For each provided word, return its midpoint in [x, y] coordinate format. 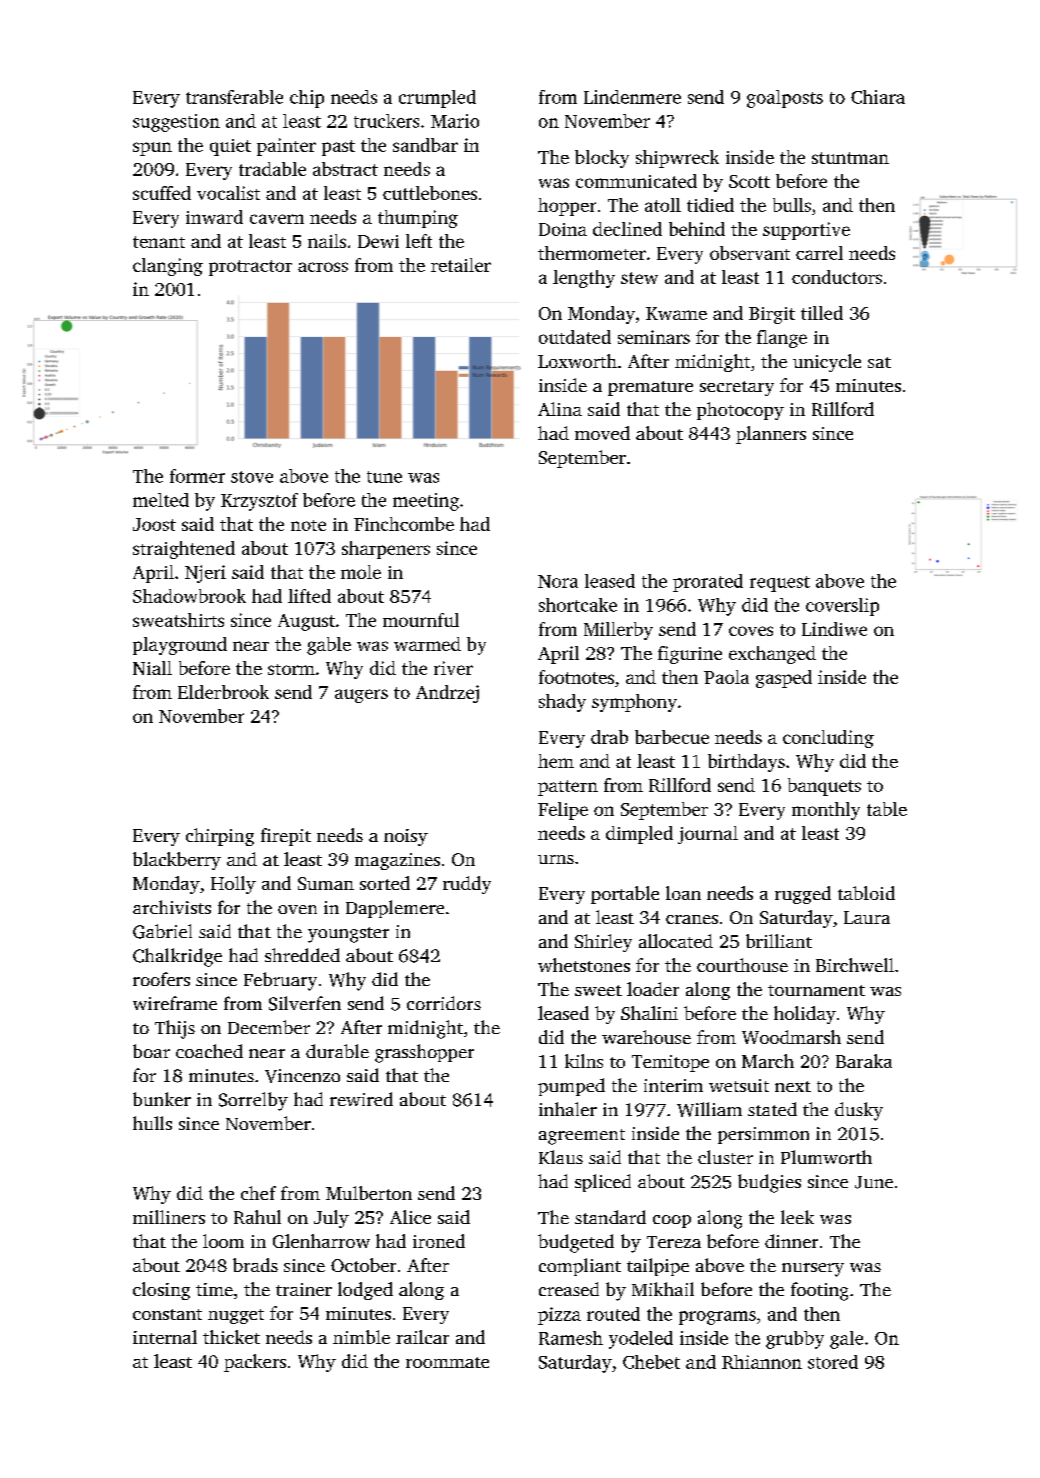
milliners [169, 1217]
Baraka [864, 1061]
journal [708, 835]
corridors [444, 1003]
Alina [560, 409]
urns [556, 859]
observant [750, 253]
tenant [159, 242]
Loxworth [577, 361]
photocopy [740, 411]
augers [361, 696]
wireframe [175, 1003]
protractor [250, 268]
